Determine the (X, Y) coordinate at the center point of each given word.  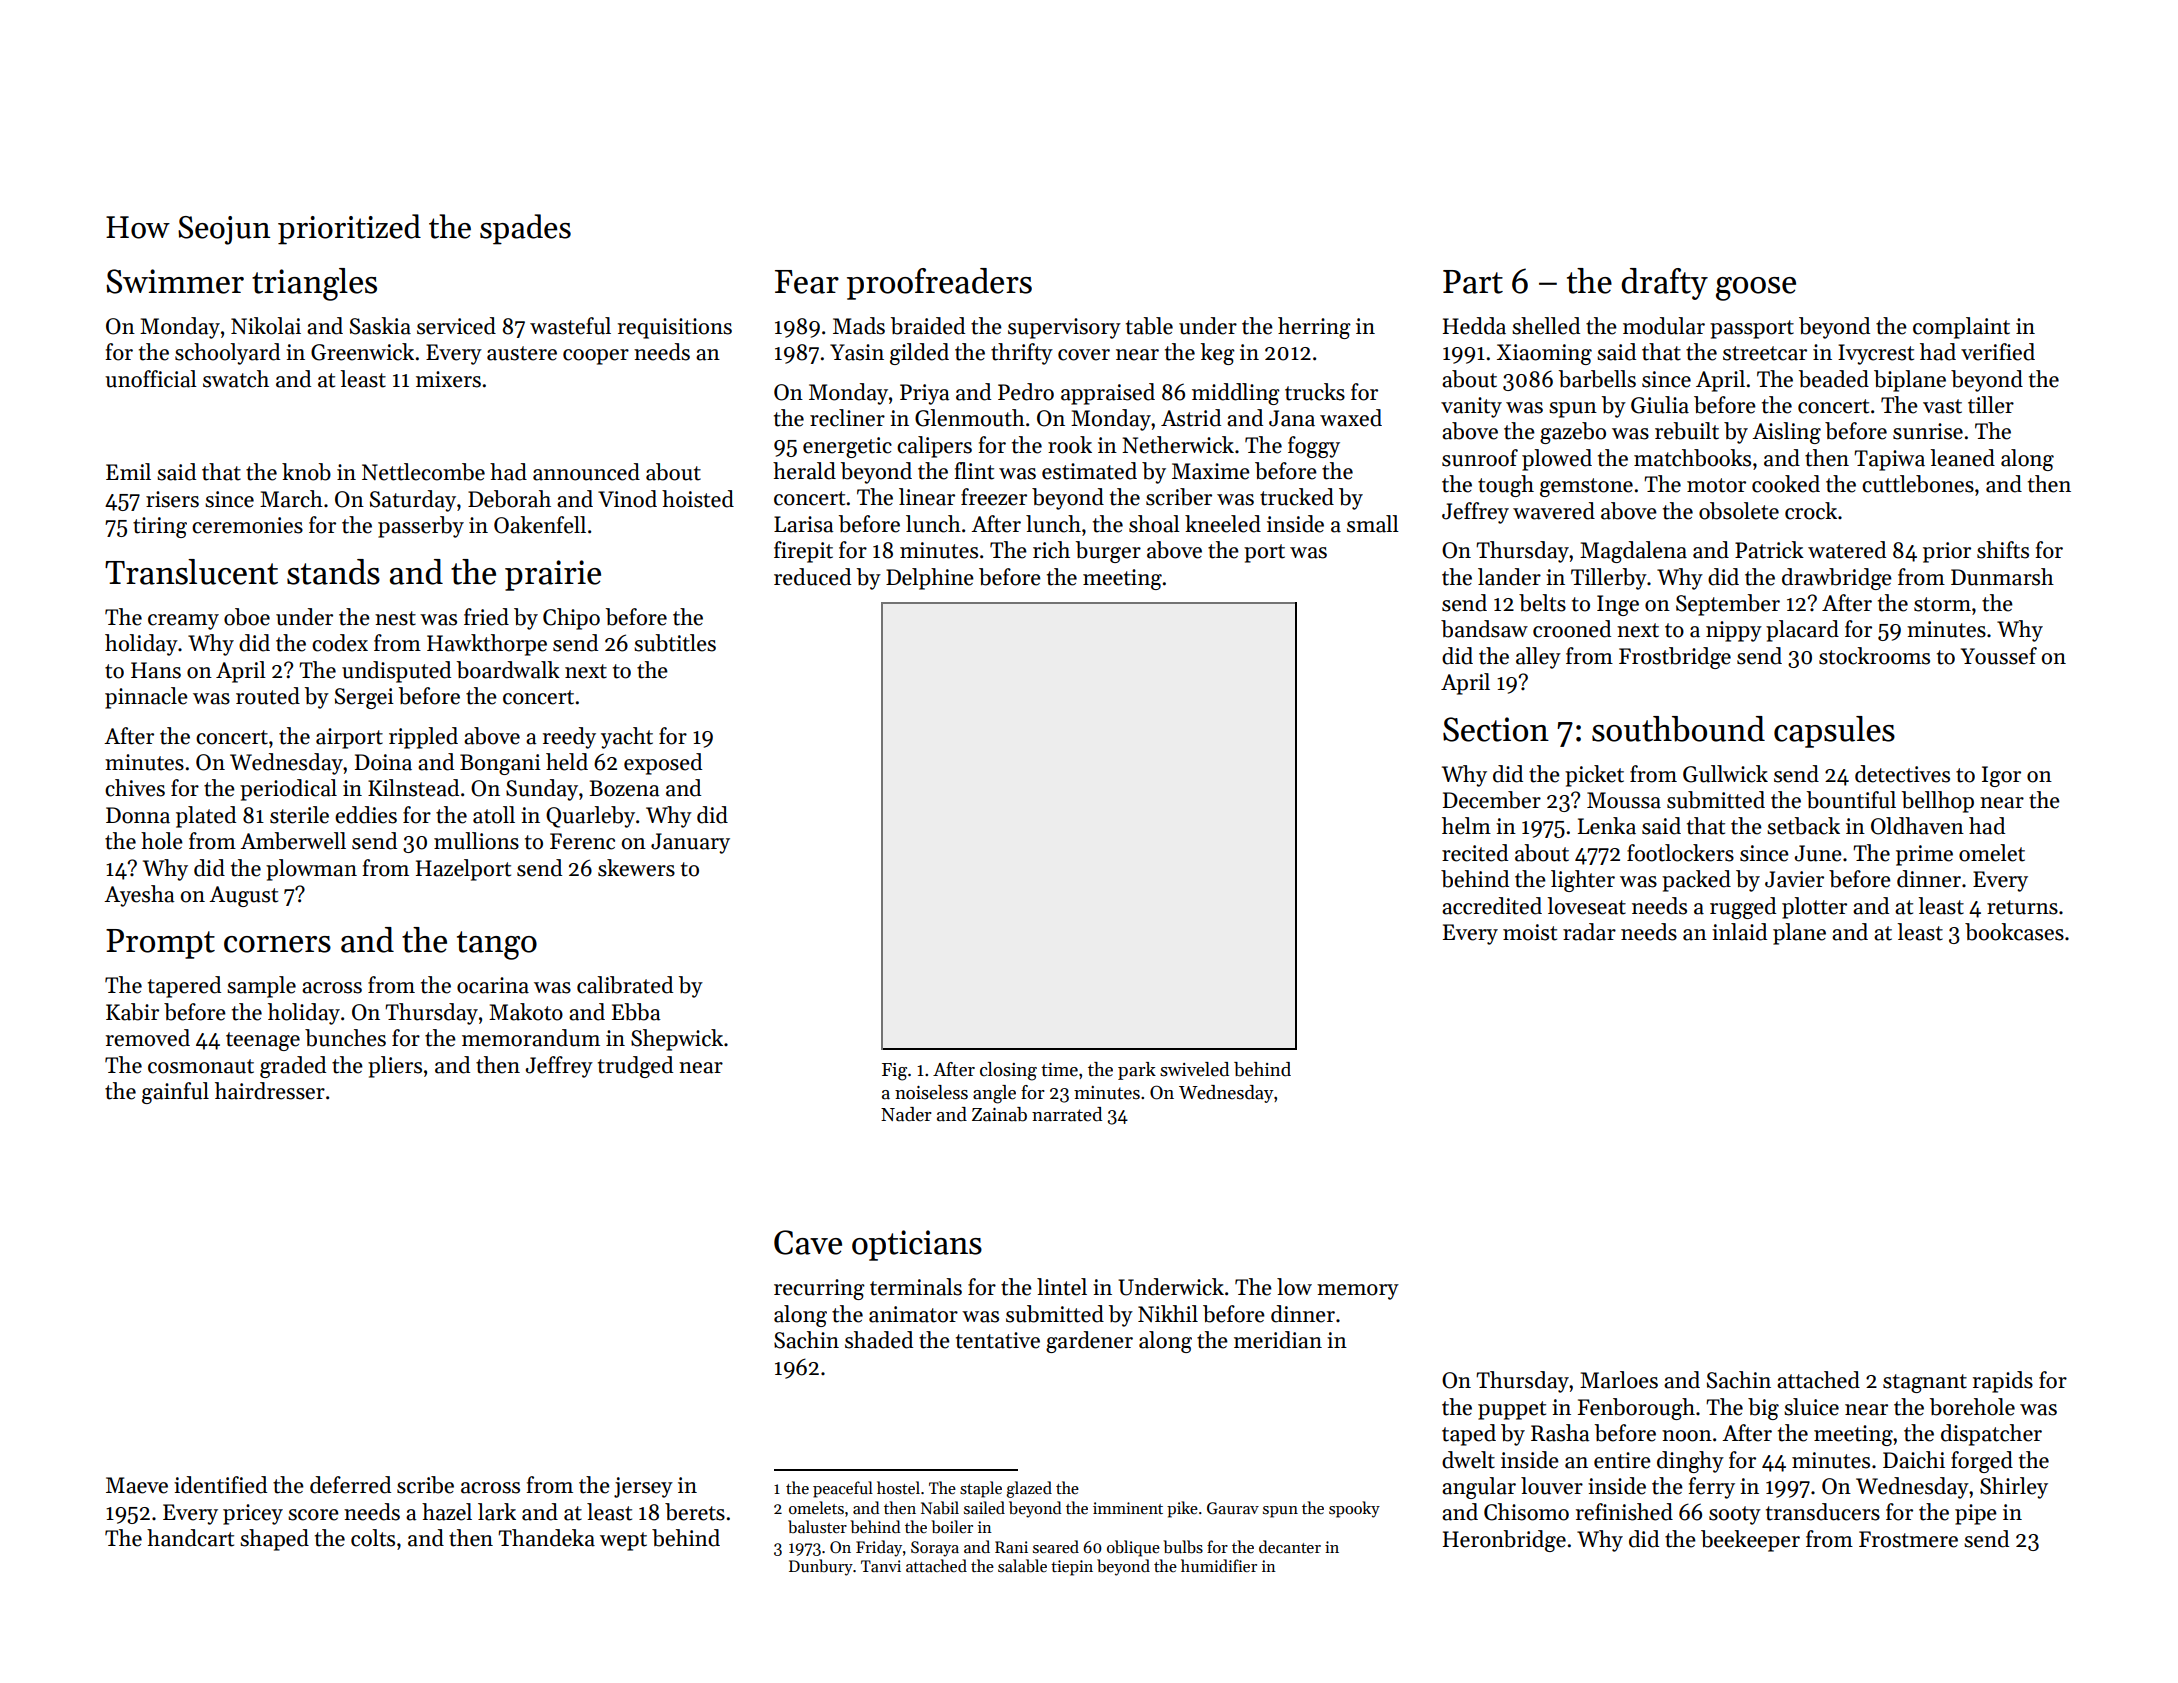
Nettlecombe (423, 472)
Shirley (2014, 1488)
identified (220, 1485)
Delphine (930, 579)
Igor (2001, 776)
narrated (1067, 1114)
